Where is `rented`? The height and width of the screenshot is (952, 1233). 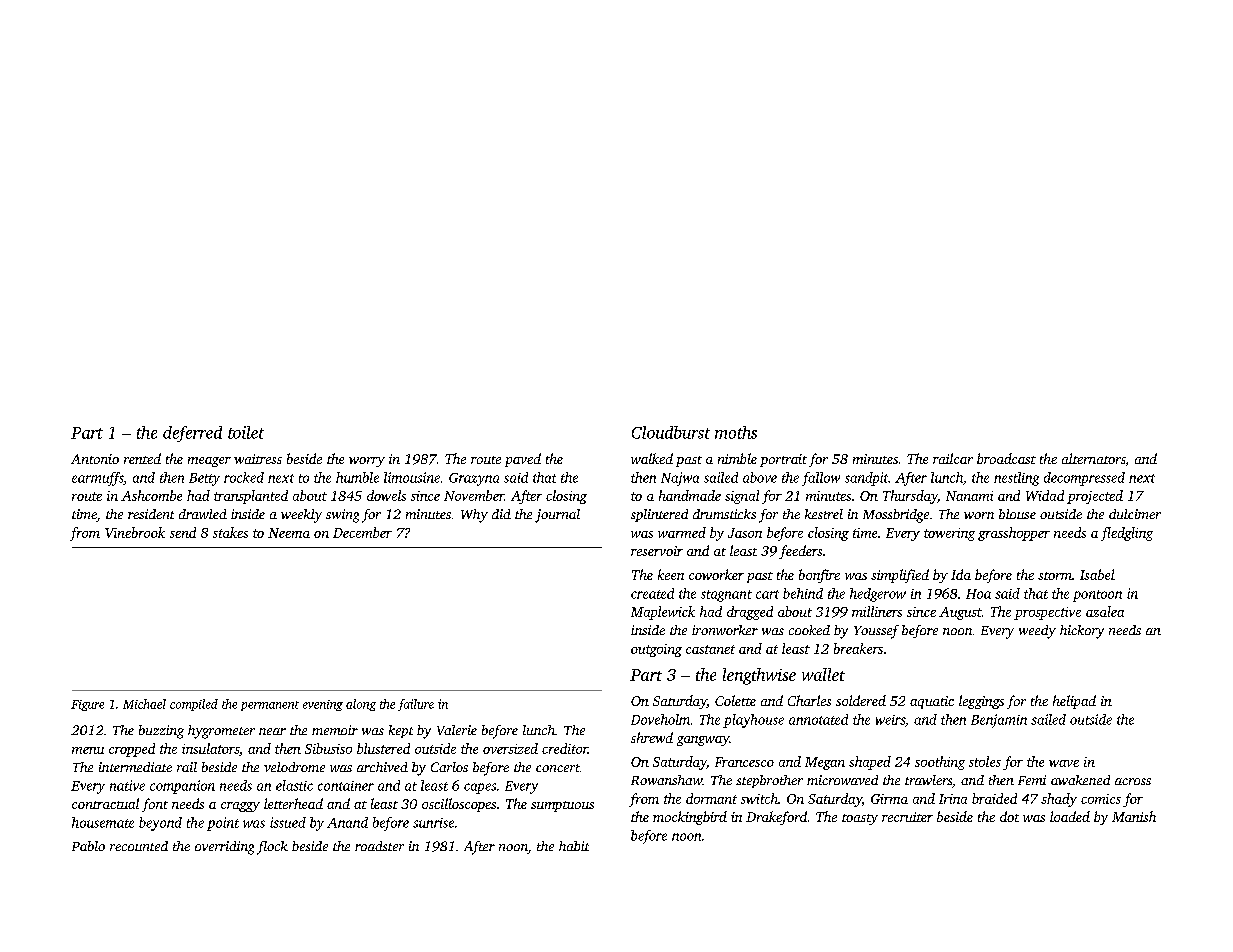 rented is located at coordinates (142, 458).
